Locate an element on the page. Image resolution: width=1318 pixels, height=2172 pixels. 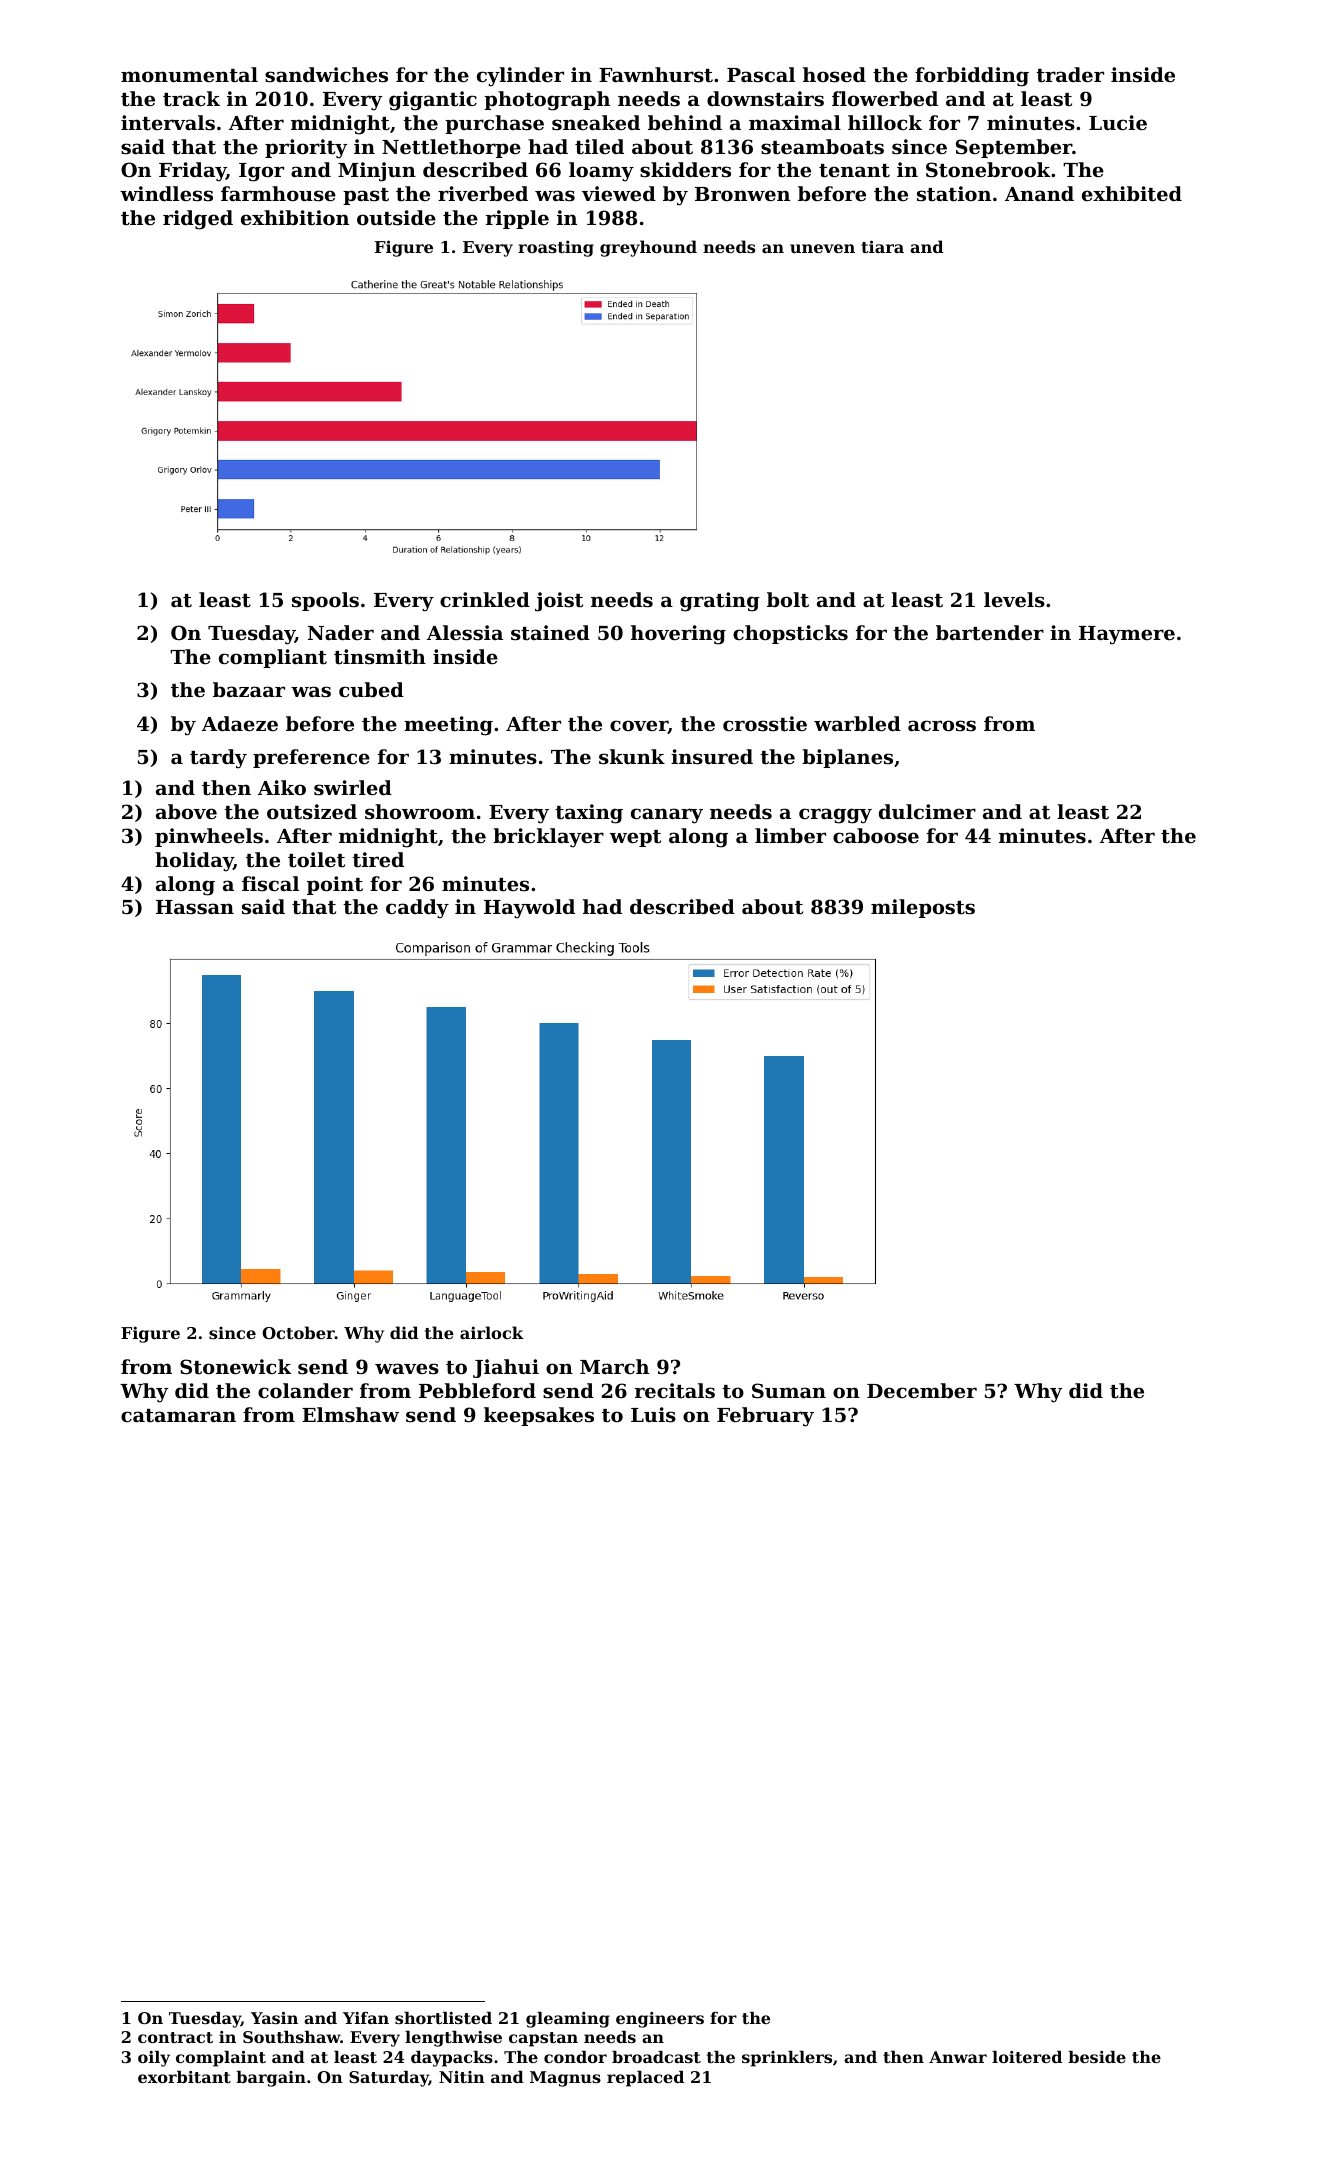
Magnus is located at coordinates (565, 2079).
